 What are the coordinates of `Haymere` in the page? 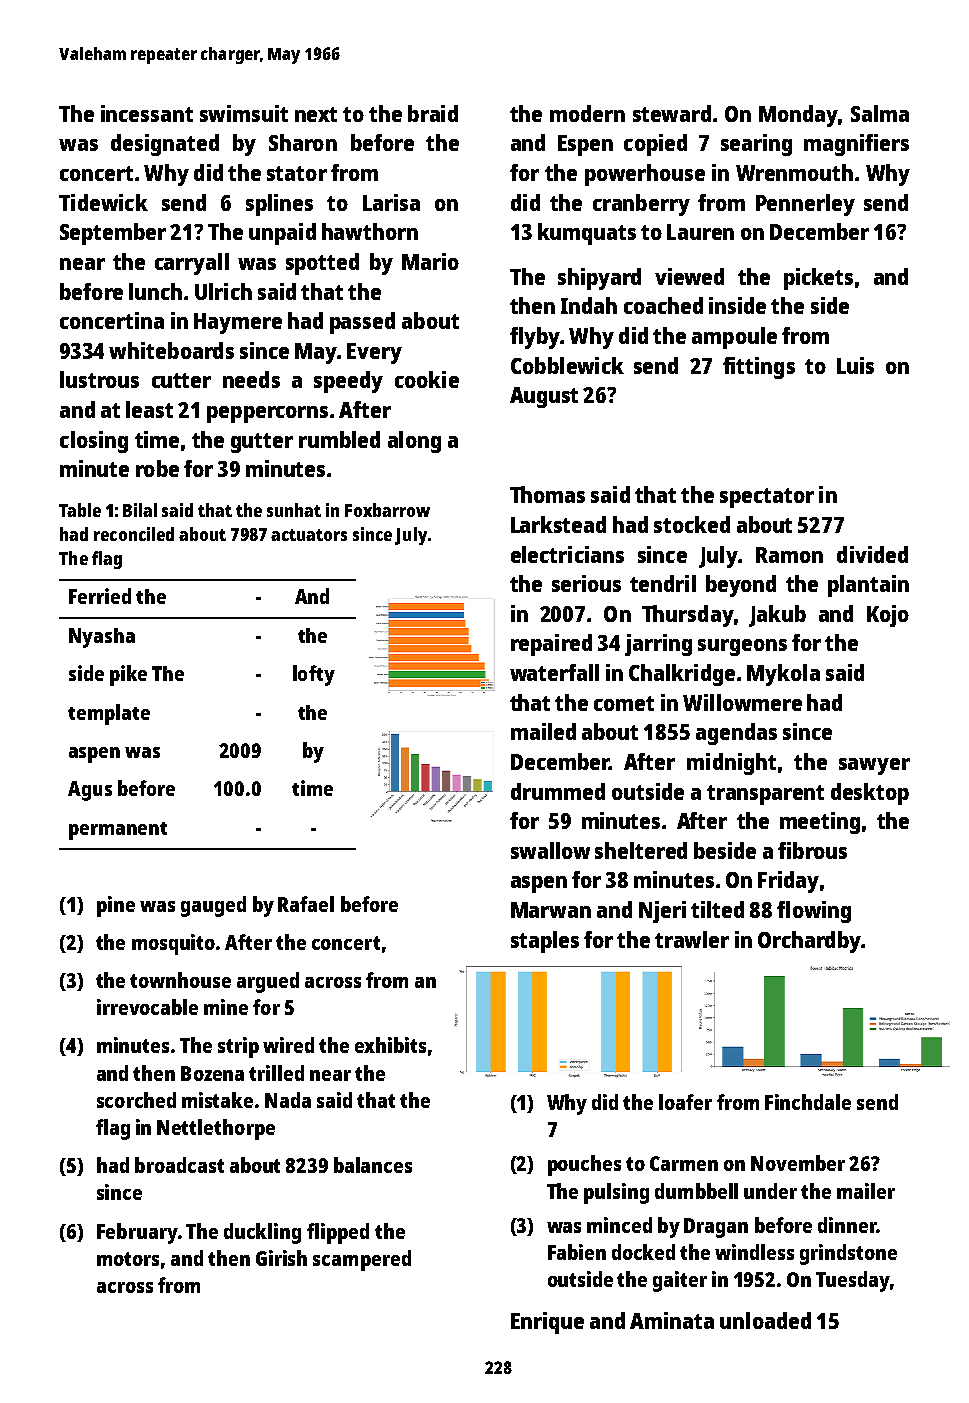 It's located at (238, 323).
